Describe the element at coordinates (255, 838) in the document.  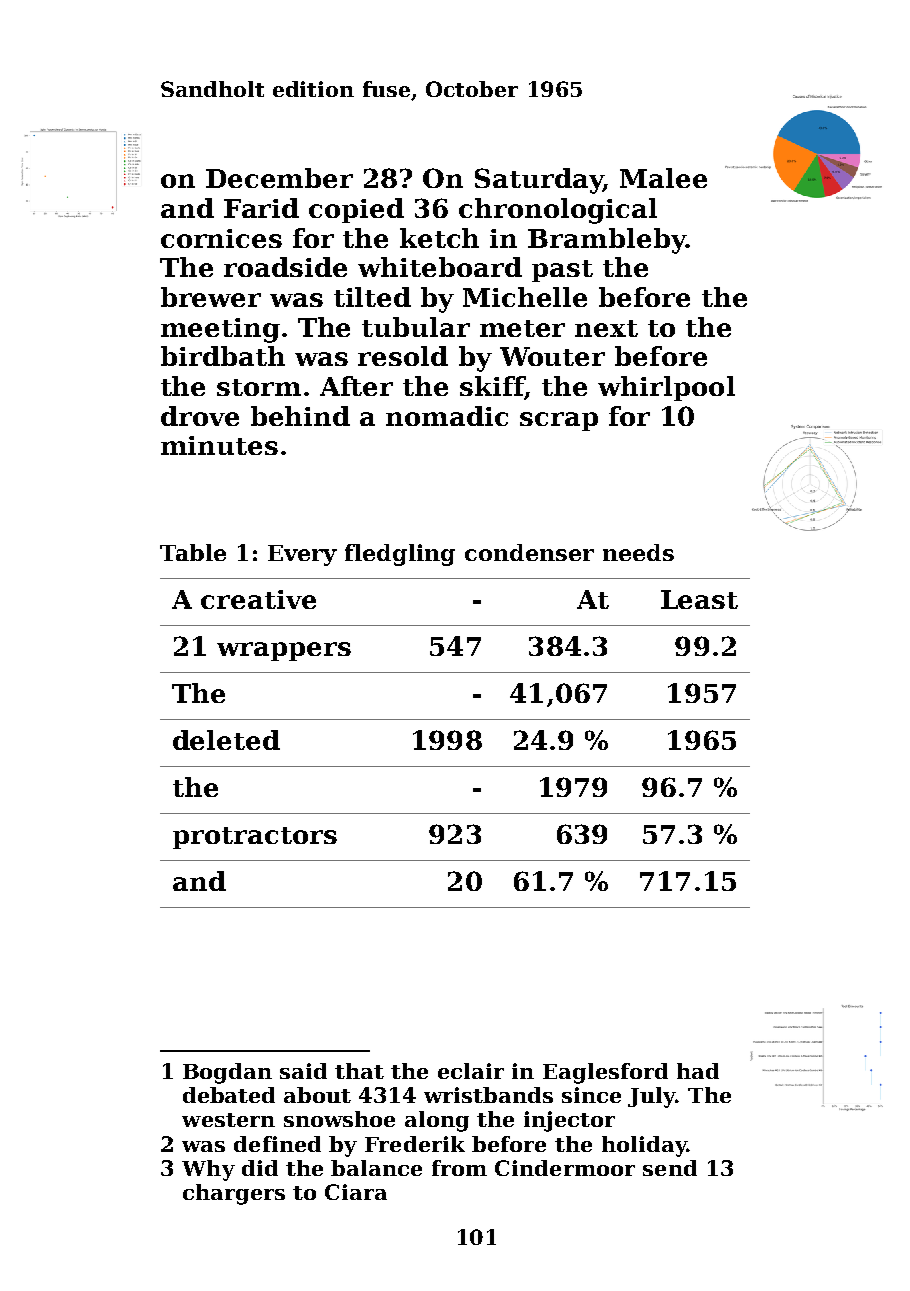
I see `protractors` at that location.
